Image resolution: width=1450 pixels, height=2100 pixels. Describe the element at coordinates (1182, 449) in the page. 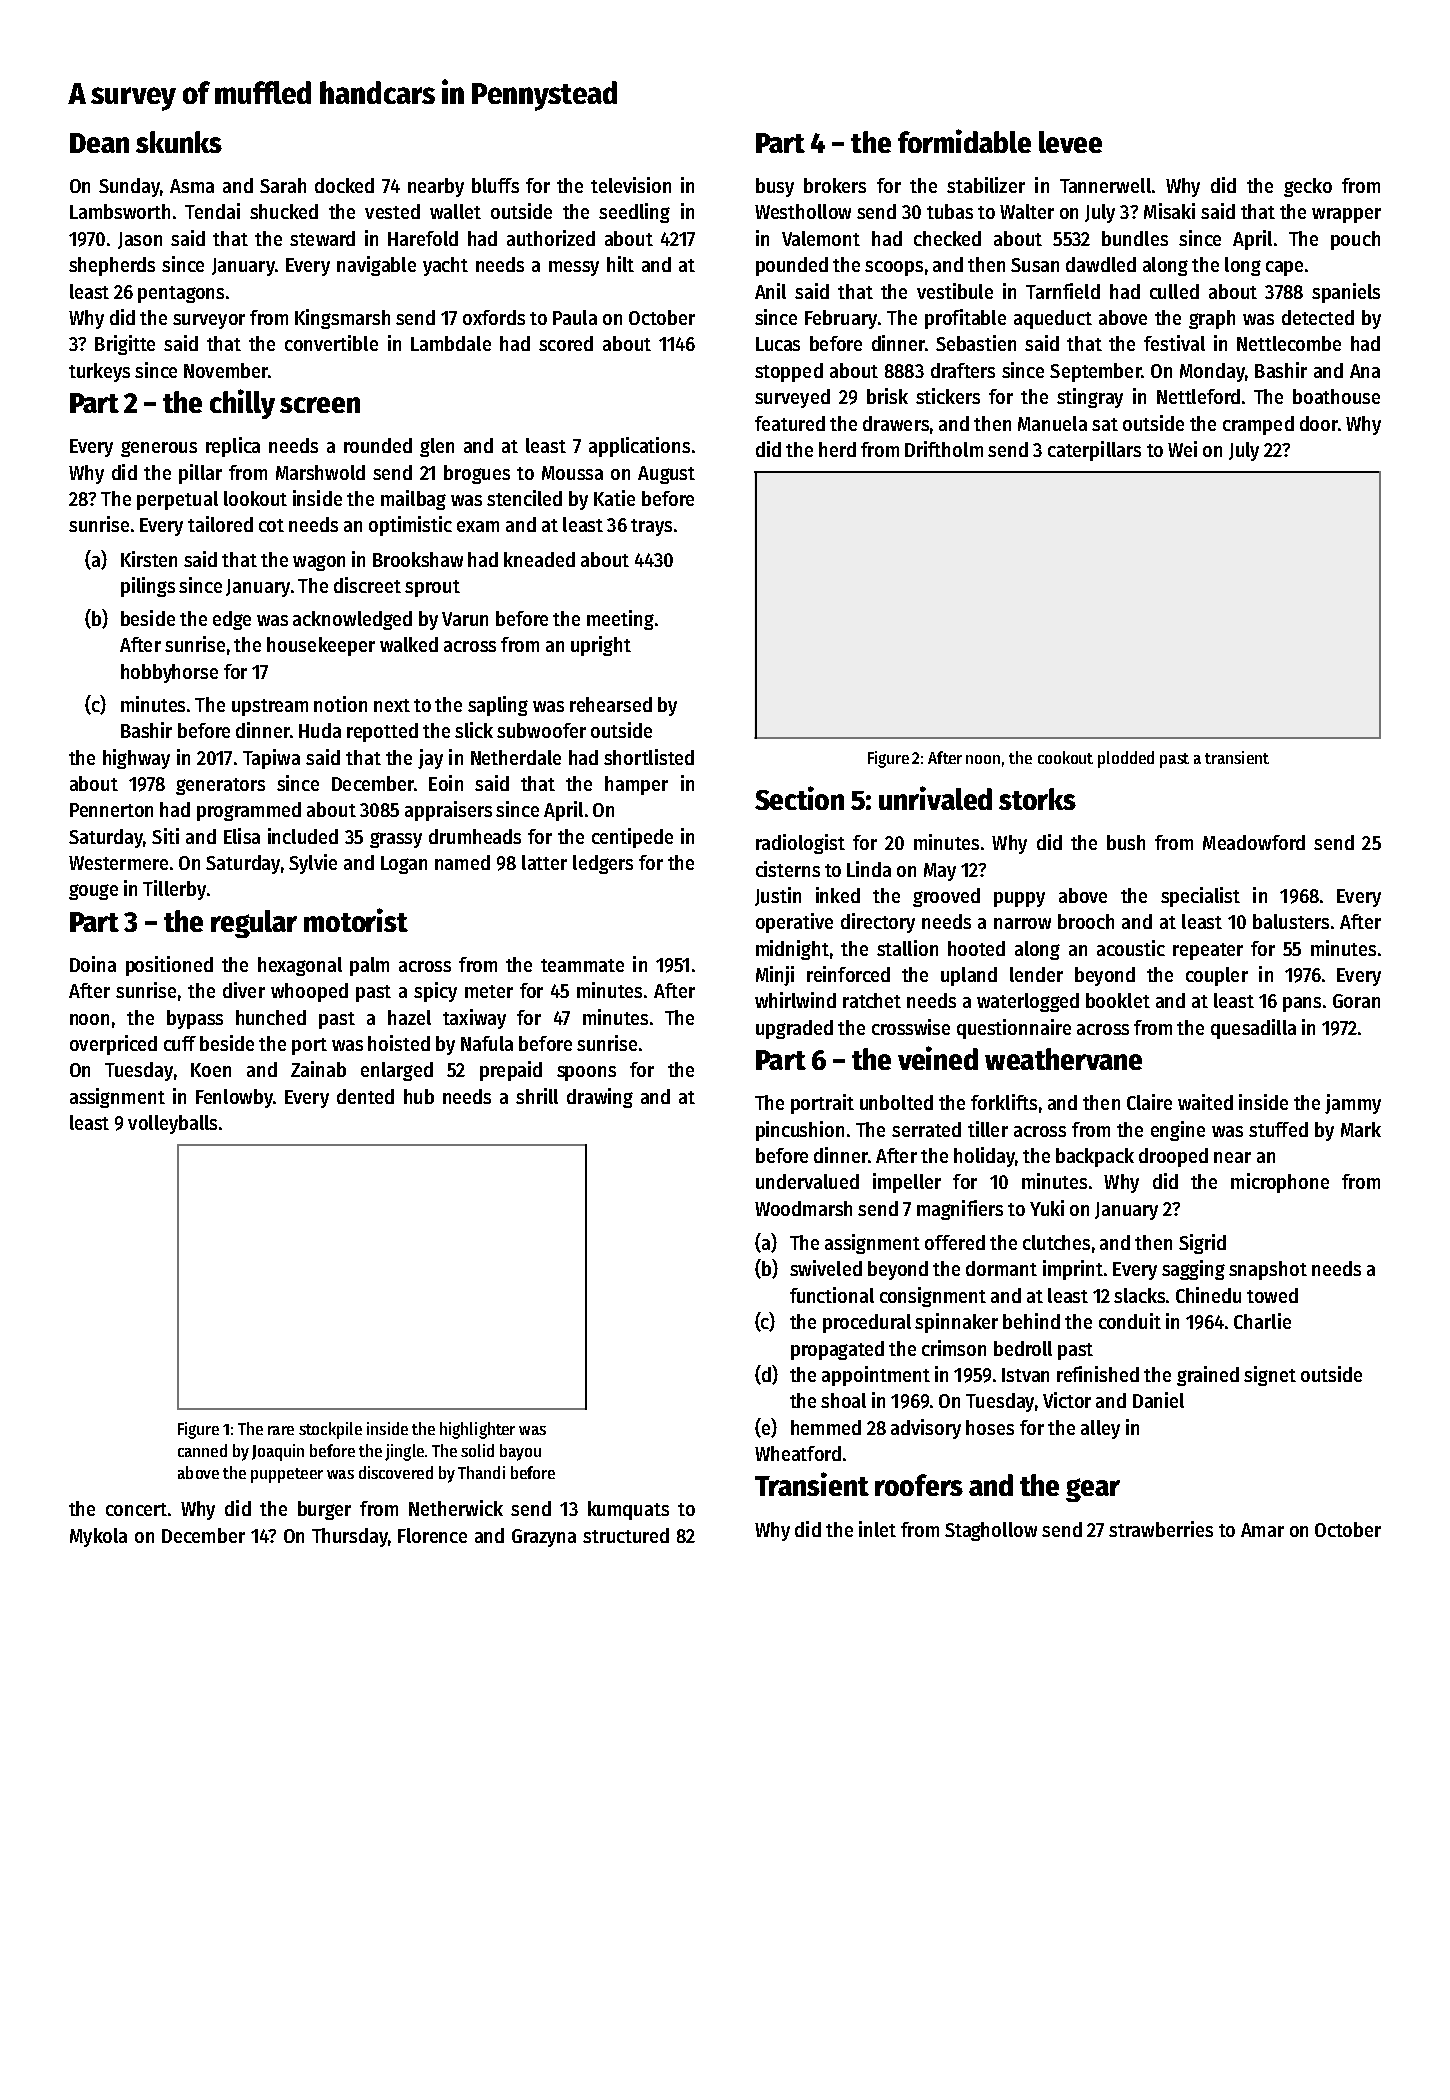

I see `Wei` at that location.
